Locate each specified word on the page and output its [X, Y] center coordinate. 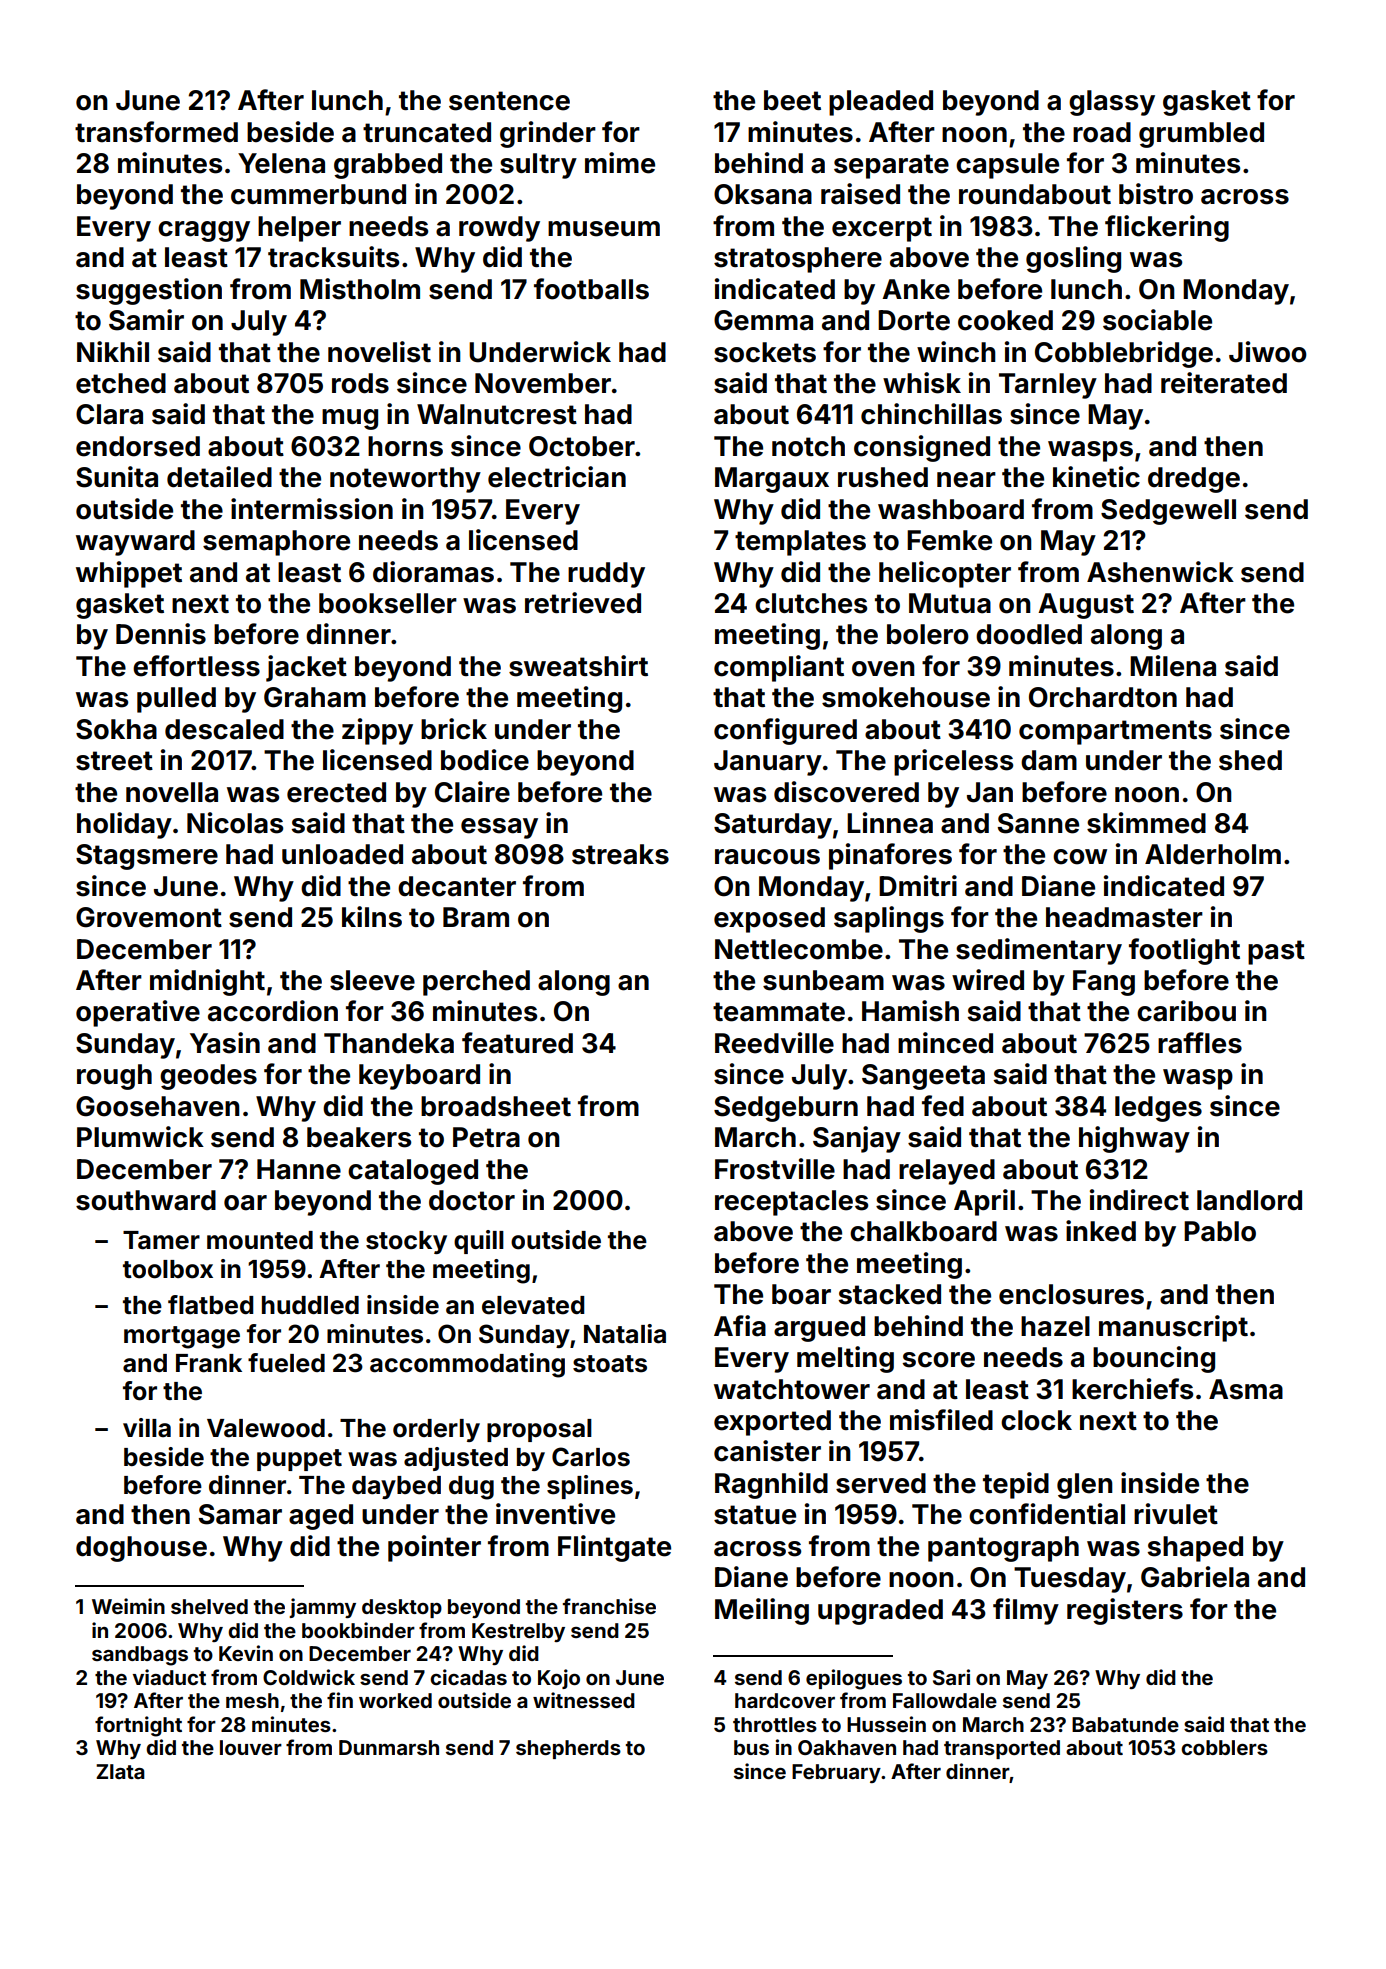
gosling [1073, 259]
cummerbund [318, 194]
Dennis [161, 634]
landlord [1249, 1200]
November [543, 383]
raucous [767, 857]
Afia [740, 1326]
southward [146, 1200]
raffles [1200, 1043]
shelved [209, 1606]
